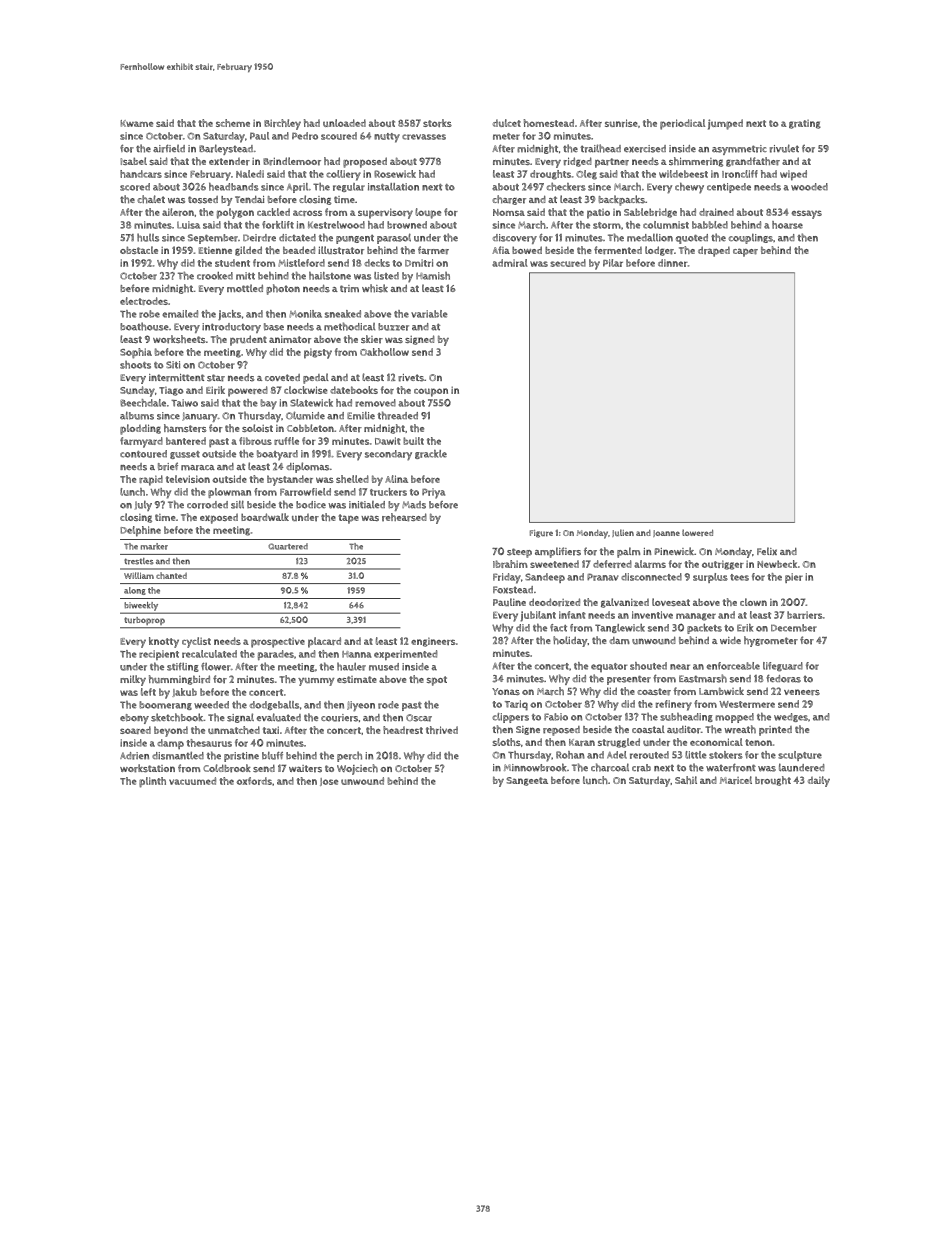 The height and width of the screenshot is (1233, 952). I want to click on disconnected, so click(651, 577).
